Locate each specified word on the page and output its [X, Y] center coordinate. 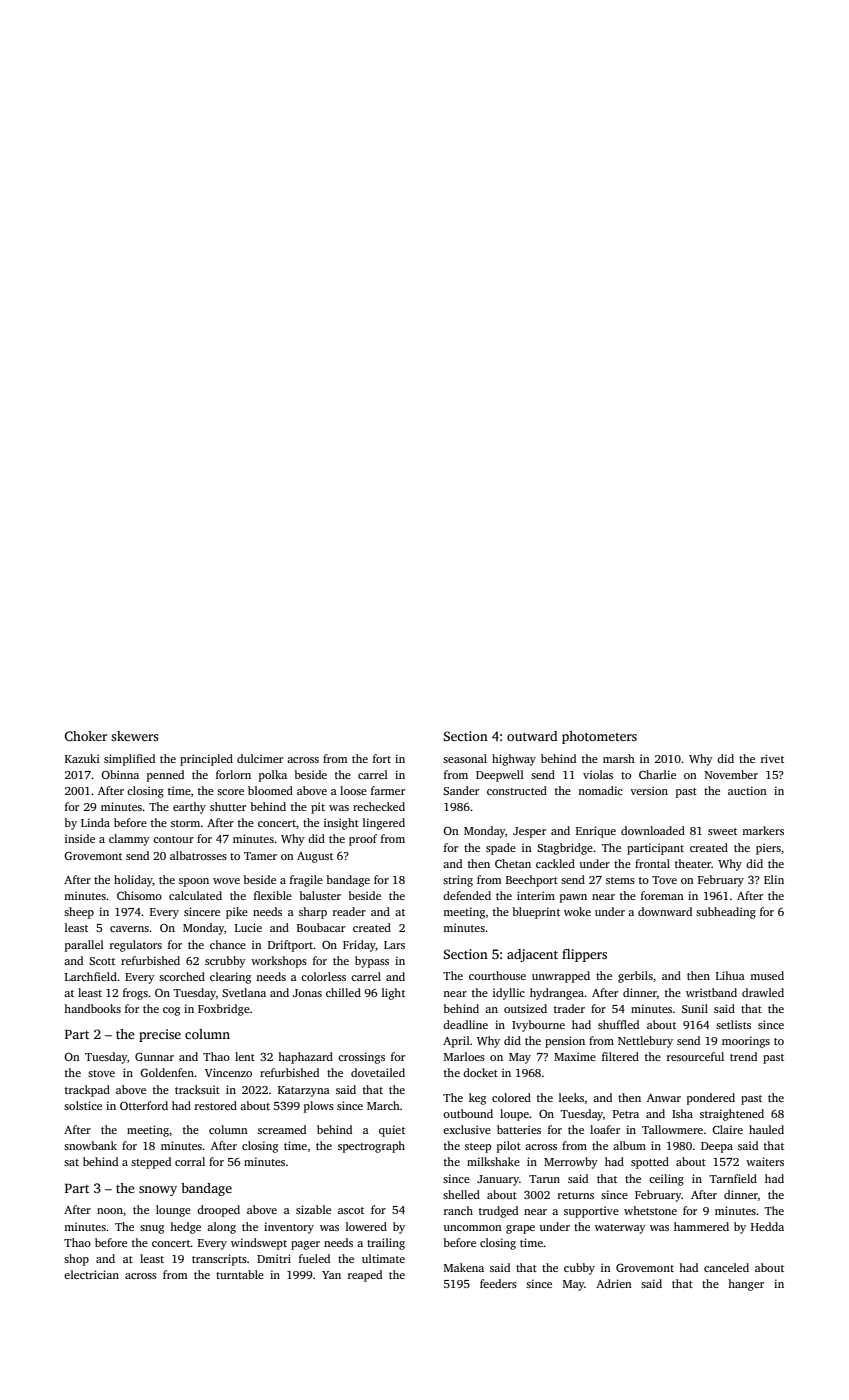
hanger [746, 1285]
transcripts [219, 1260]
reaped [365, 1276]
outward [532, 736]
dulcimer [260, 758]
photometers [599, 737]
